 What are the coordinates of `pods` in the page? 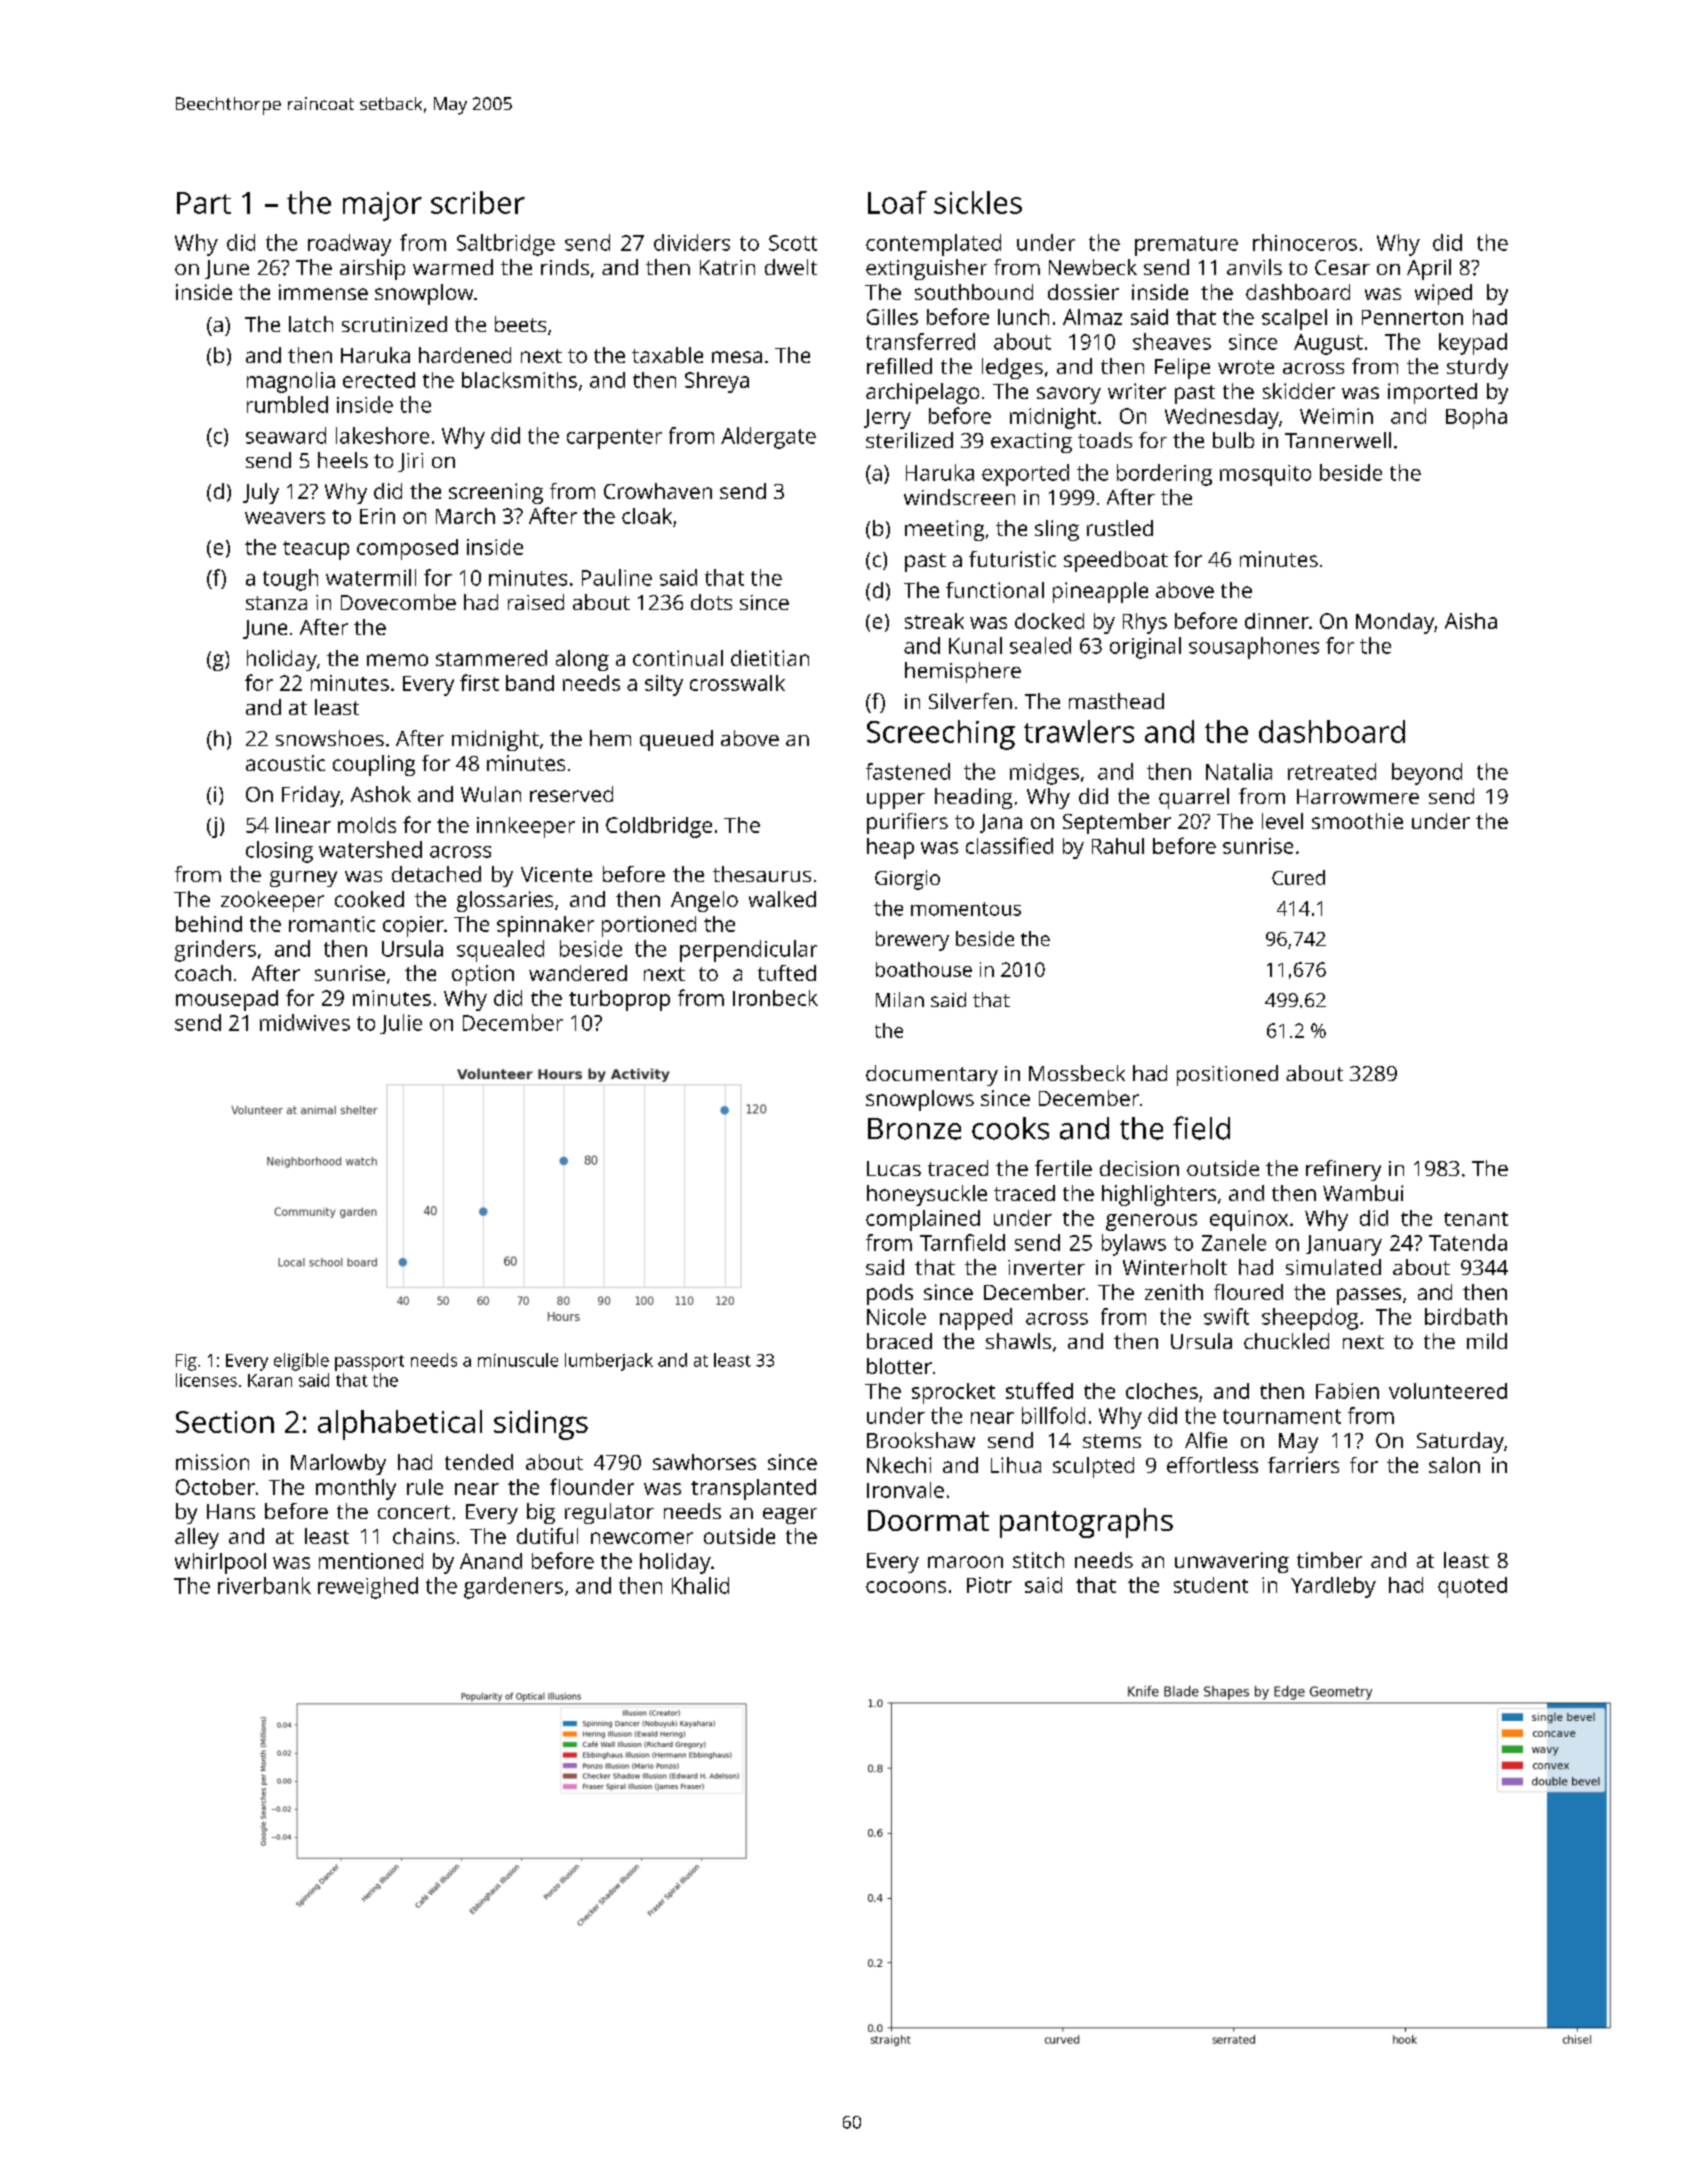 It's located at (890, 1294).
